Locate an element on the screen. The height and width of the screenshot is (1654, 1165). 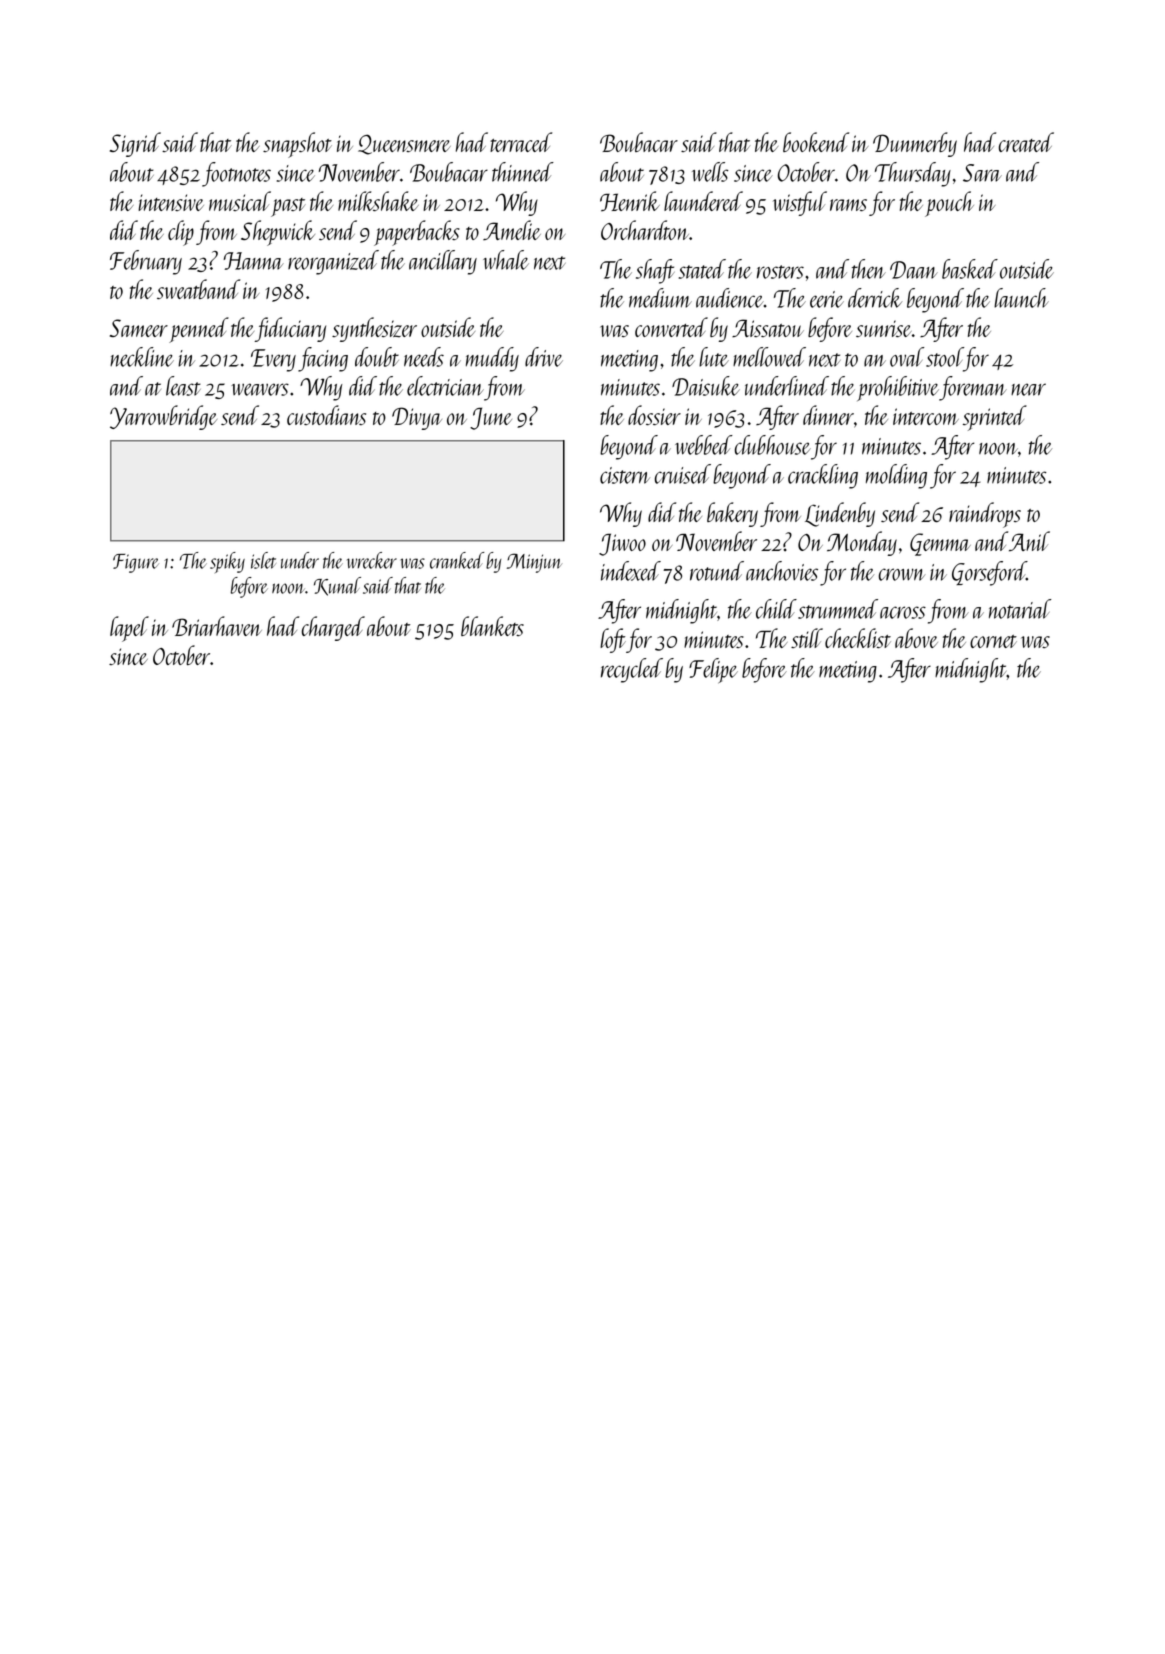
dossier is located at coordinates (654, 415).
